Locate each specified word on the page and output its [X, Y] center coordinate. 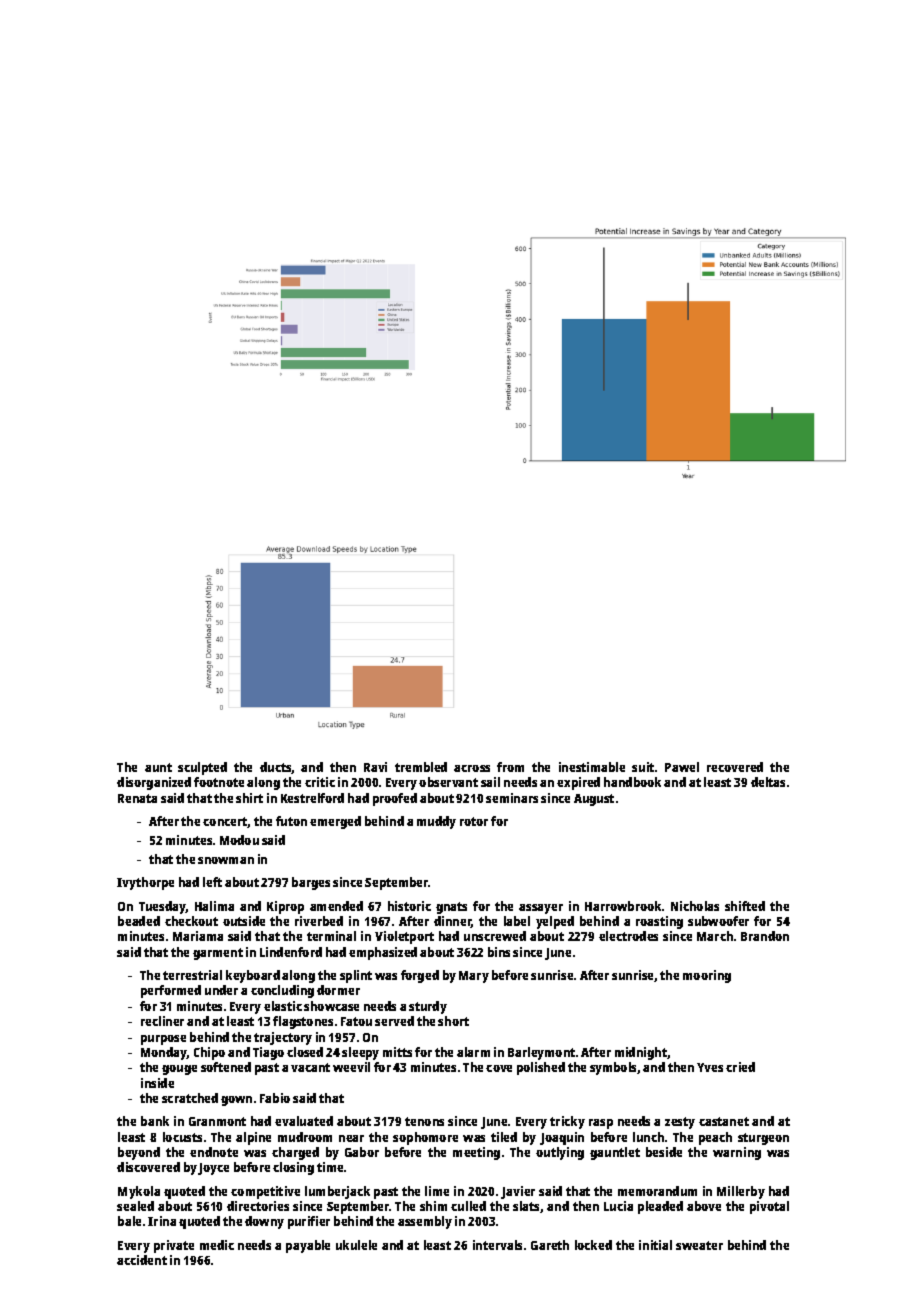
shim [433, 1206]
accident [142, 1260]
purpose [163, 1040]
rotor [474, 821]
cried [740, 1067]
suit [643, 767]
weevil [351, 1067]
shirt [249, 798]
